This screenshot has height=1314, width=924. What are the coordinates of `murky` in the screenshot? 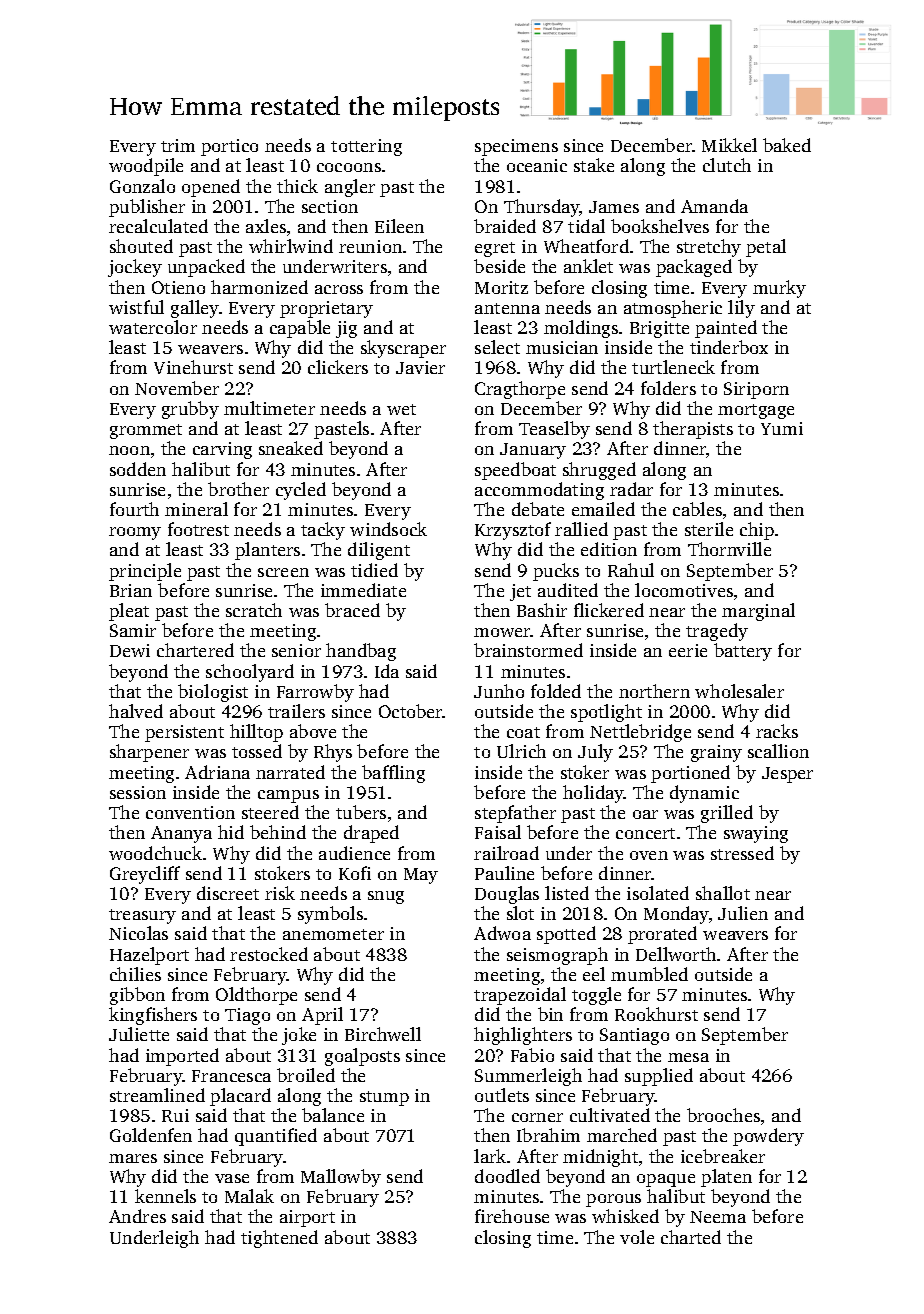 It's located at (779, 289).
